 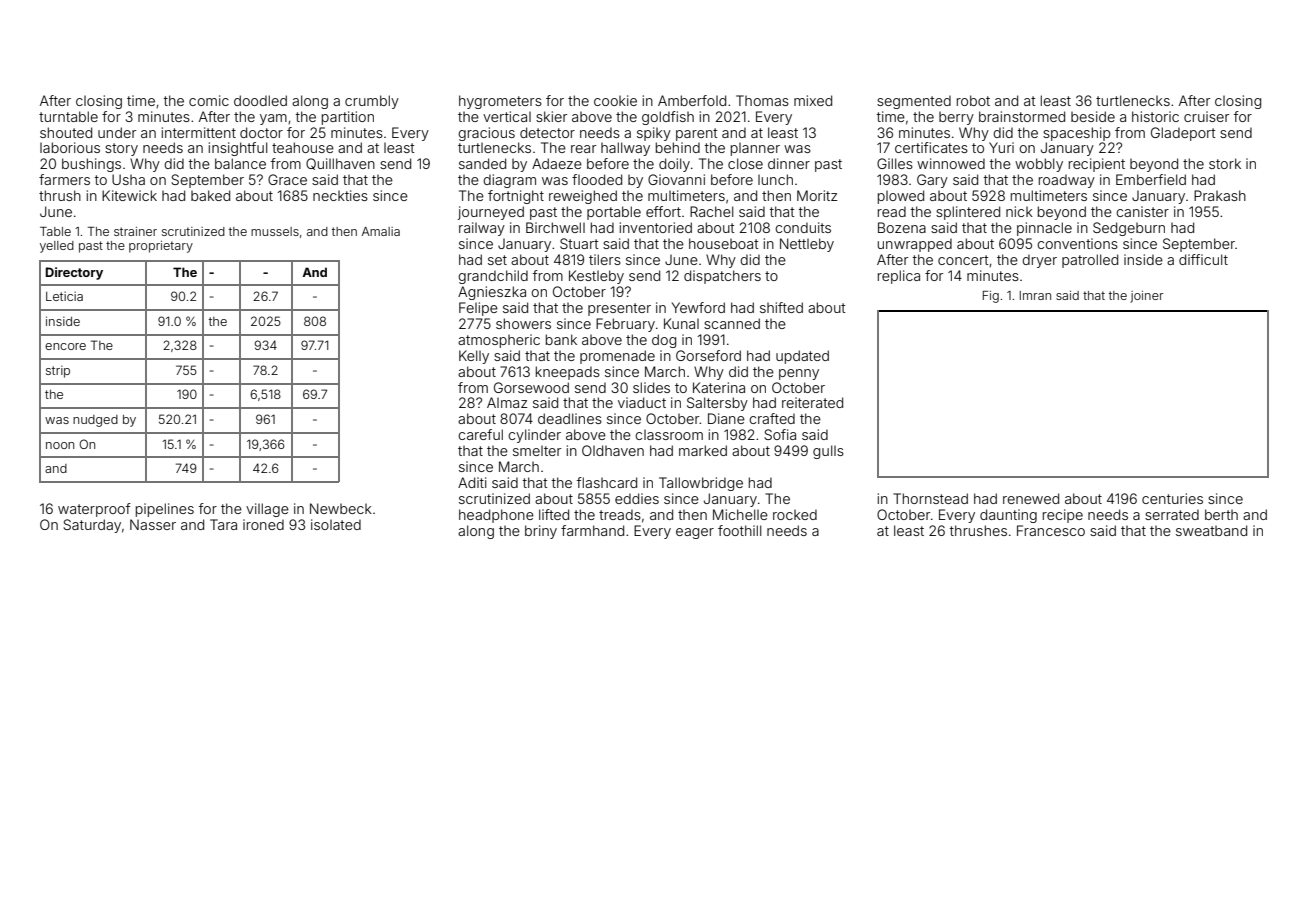 What do you see at coordinates (813, 100) in the document?
I see `mixed` at bounding box center [813, 100].
